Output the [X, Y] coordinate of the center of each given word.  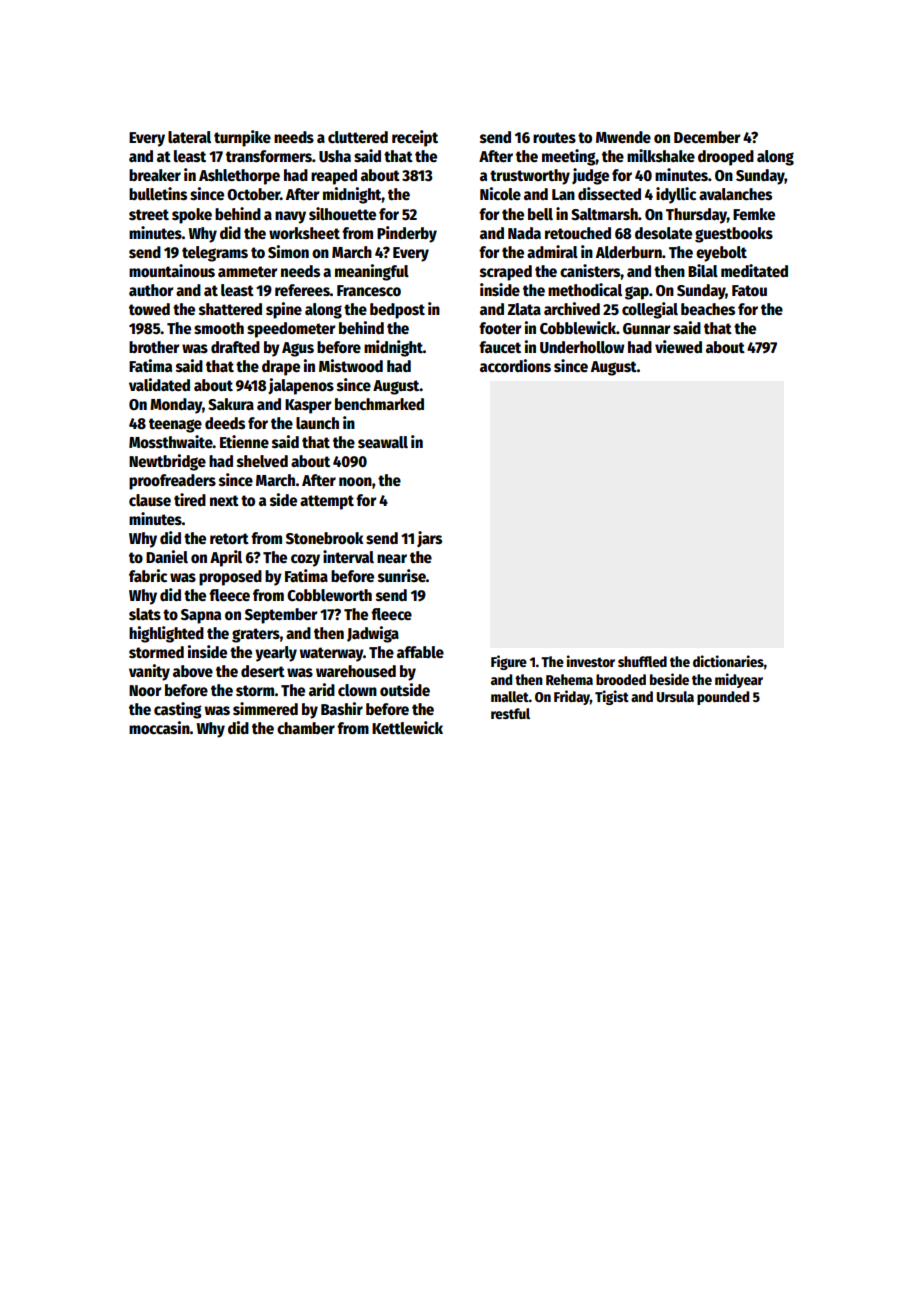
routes [554, 137]
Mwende [623, 137]
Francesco [369, 291]
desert [263, 671]
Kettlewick [407, 728]
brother [154, 347]
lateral [189, 137]
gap [637, 293]
